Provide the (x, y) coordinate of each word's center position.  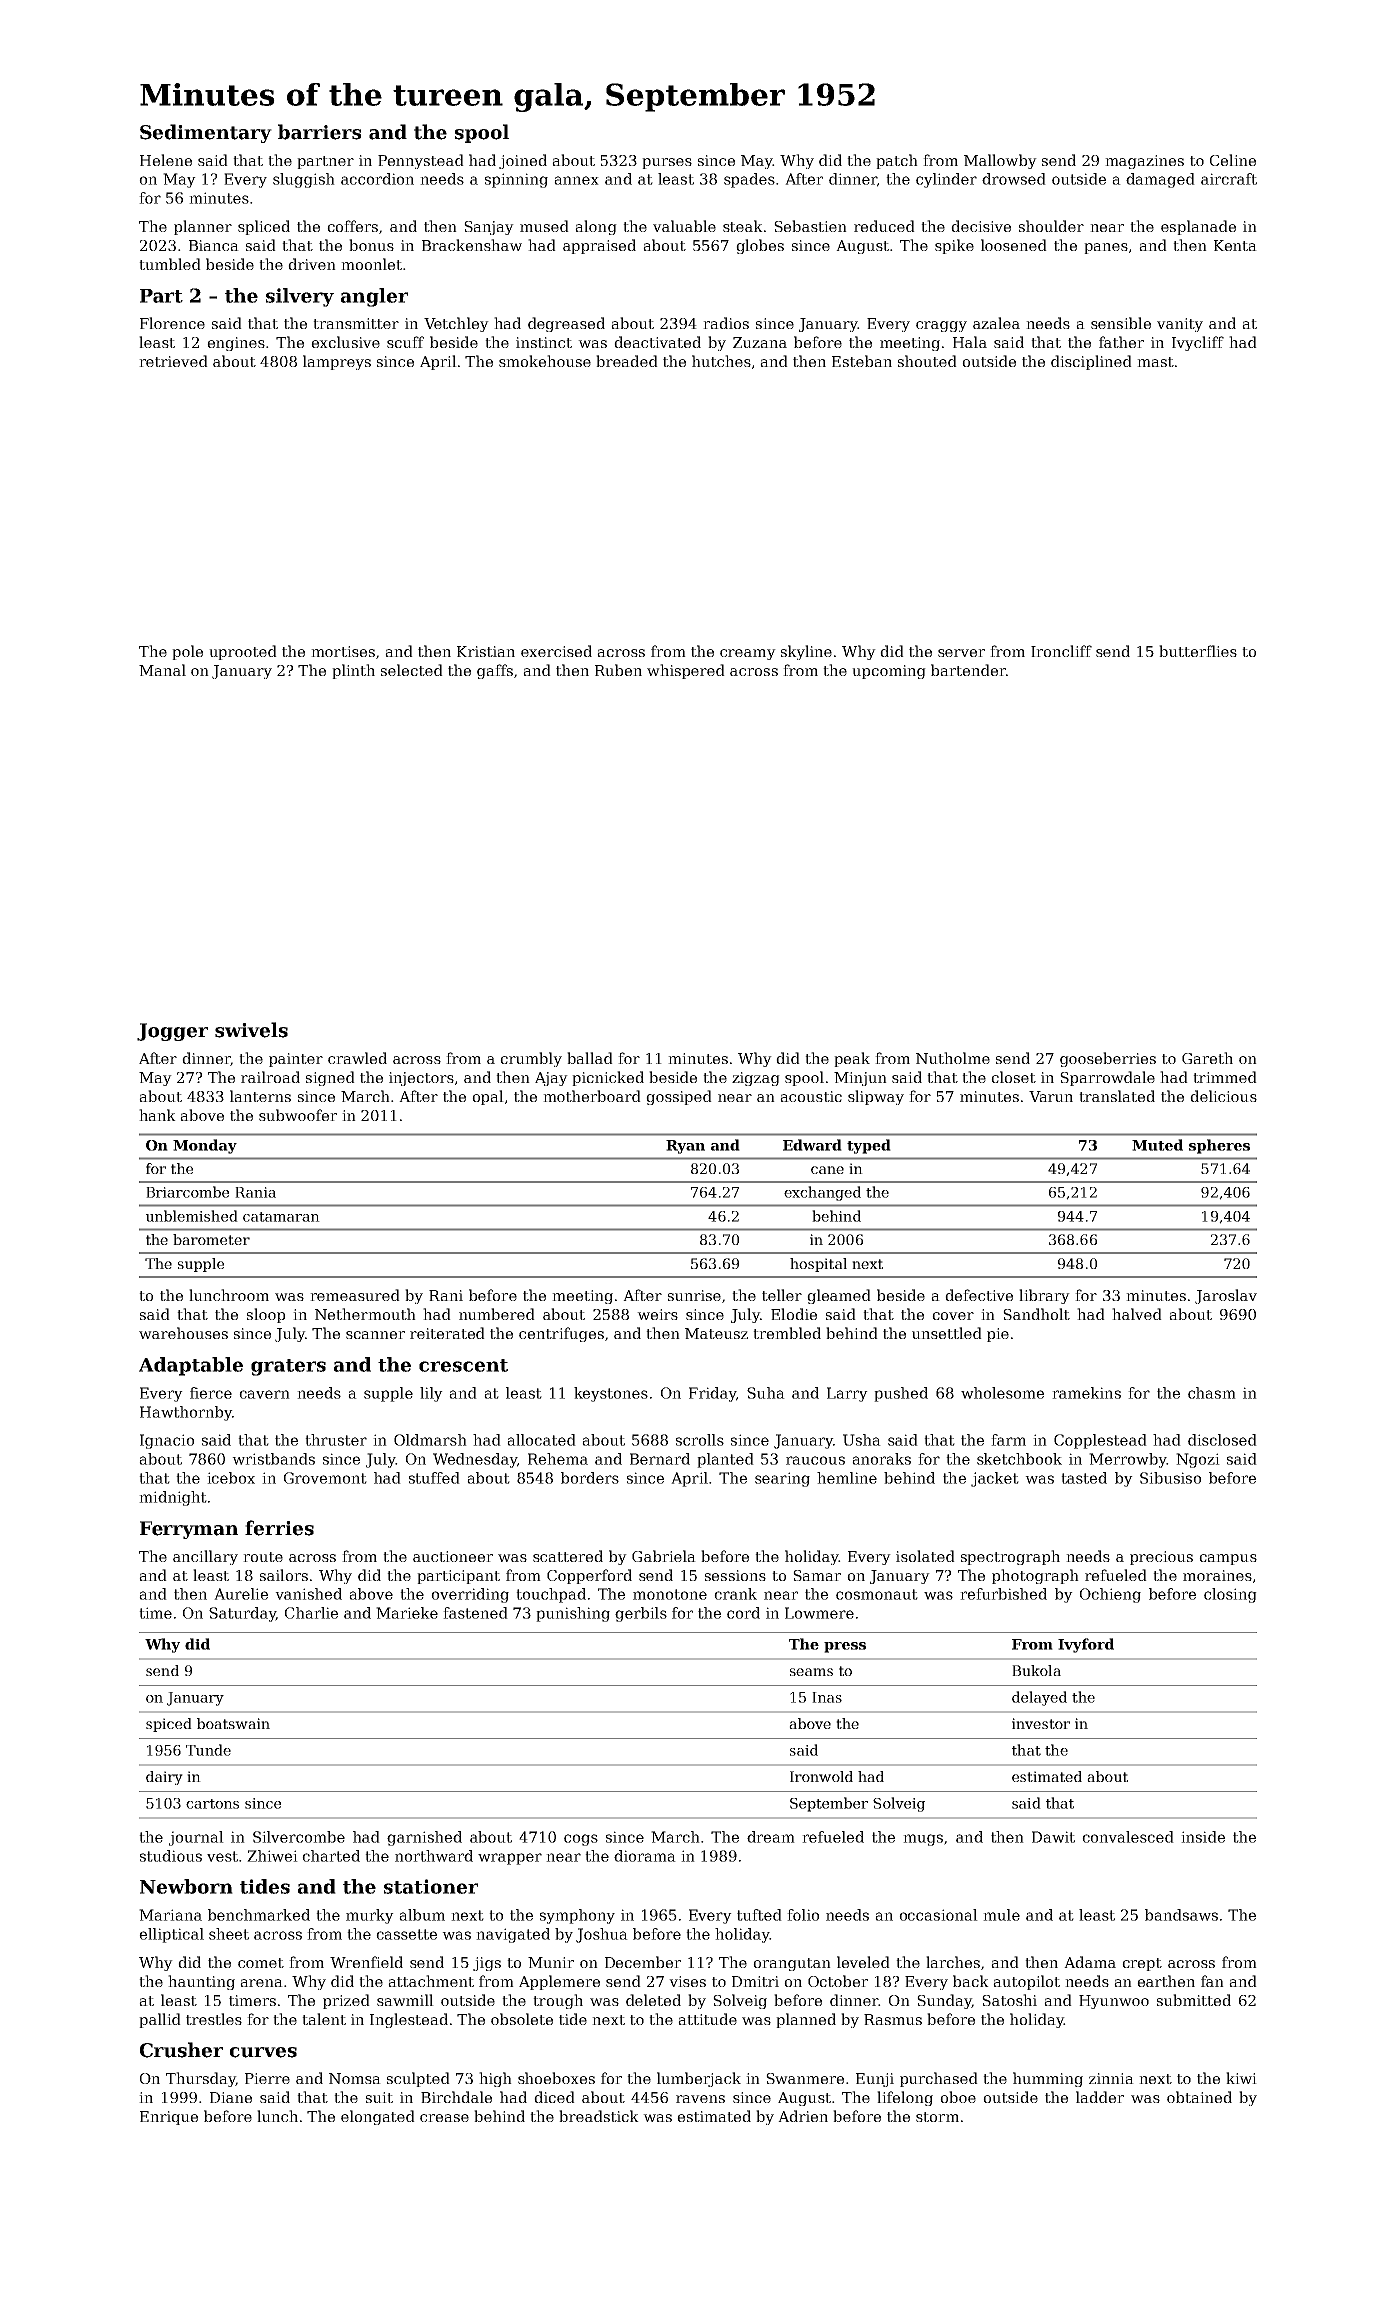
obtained (1199, 2097)
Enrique (169, 2118)
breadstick (599, 2116)
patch (897, 161)
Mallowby (1000, 161)
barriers (319, 132)
